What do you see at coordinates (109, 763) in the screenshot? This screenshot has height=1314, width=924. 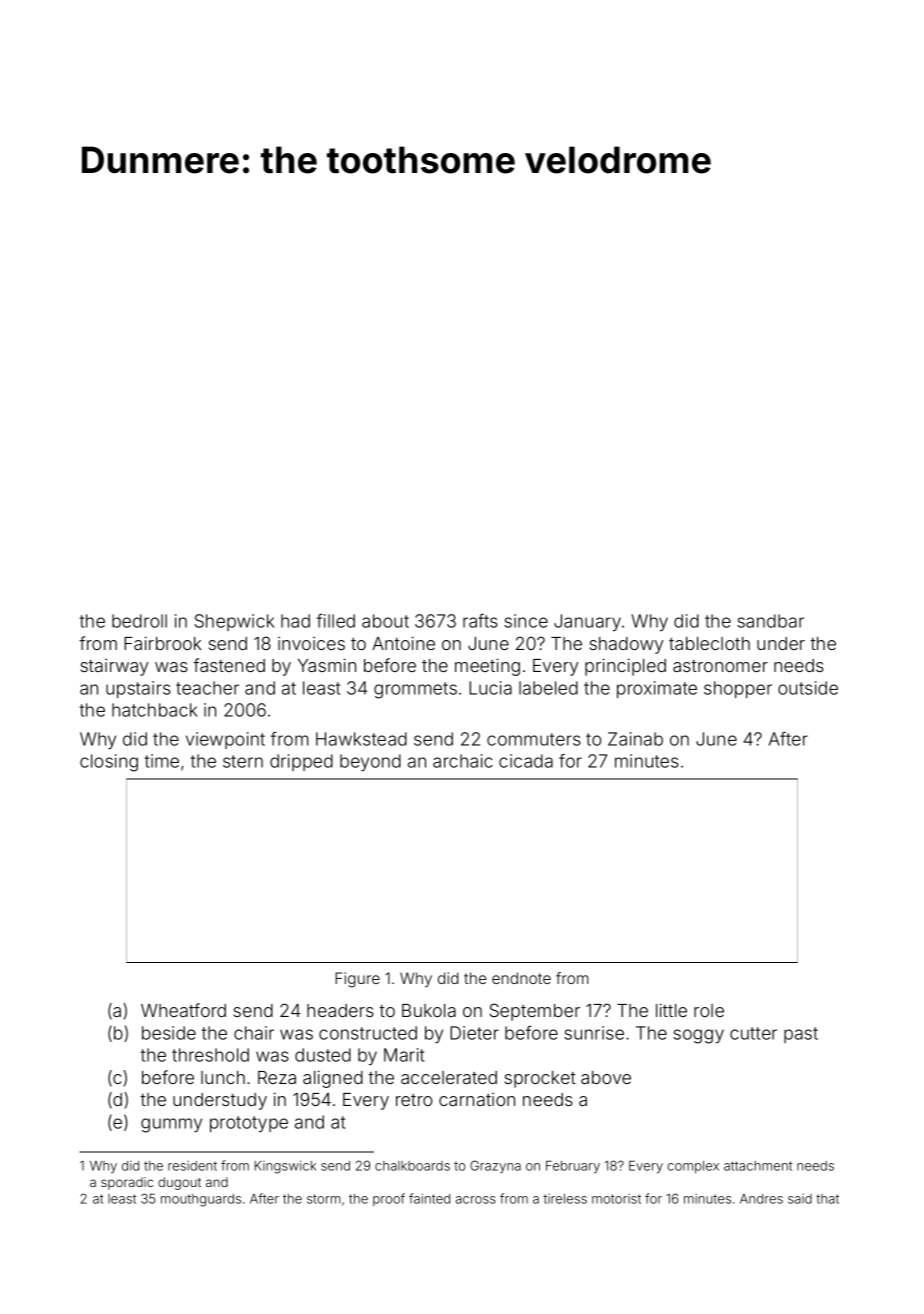 I see `closing` at bounding box center [109, 763].
